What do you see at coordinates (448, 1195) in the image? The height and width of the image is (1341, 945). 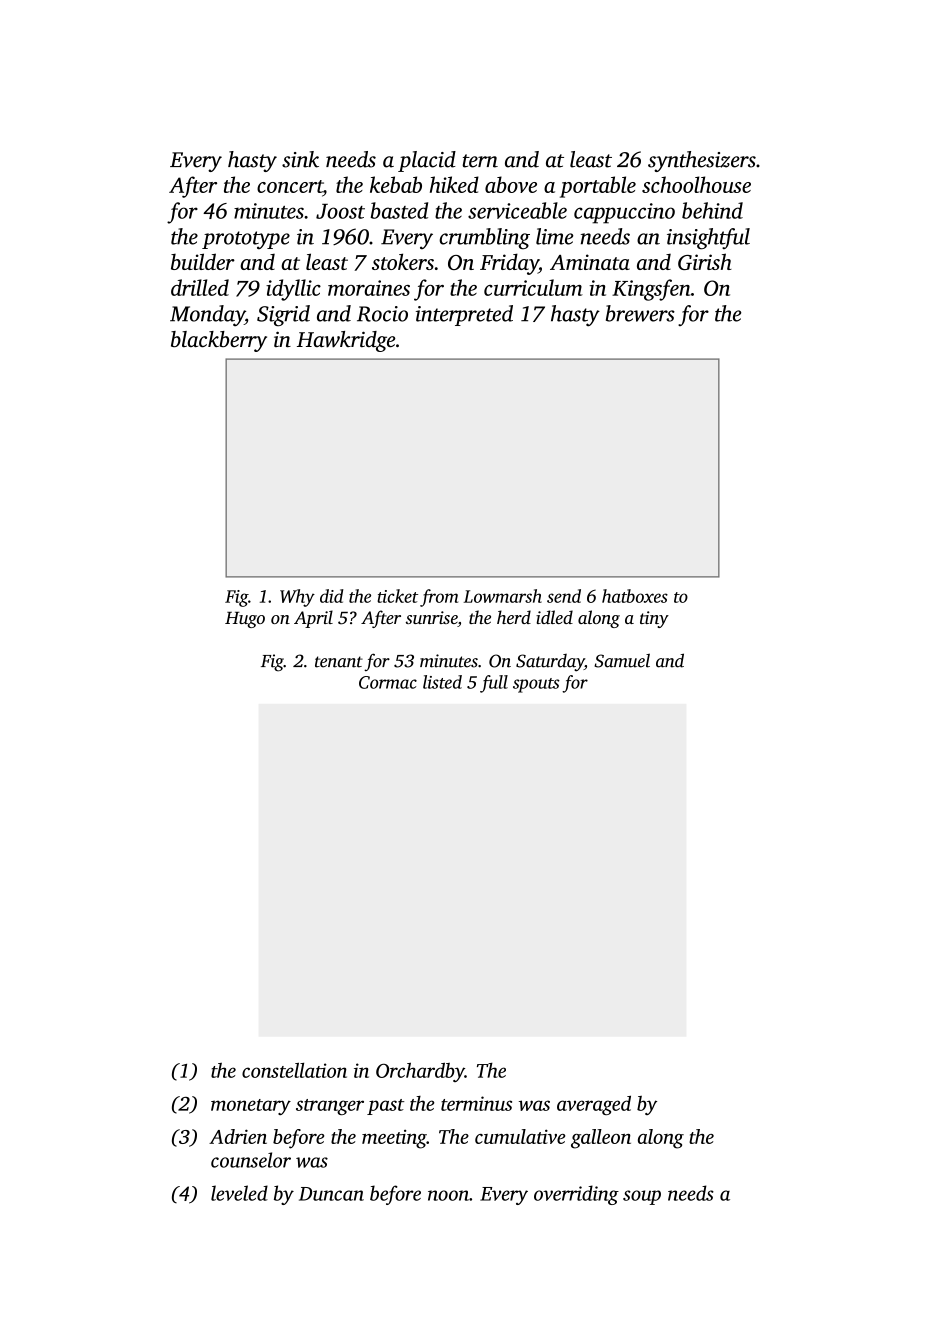 I see `noon` at bounding box center [448, 1195].
